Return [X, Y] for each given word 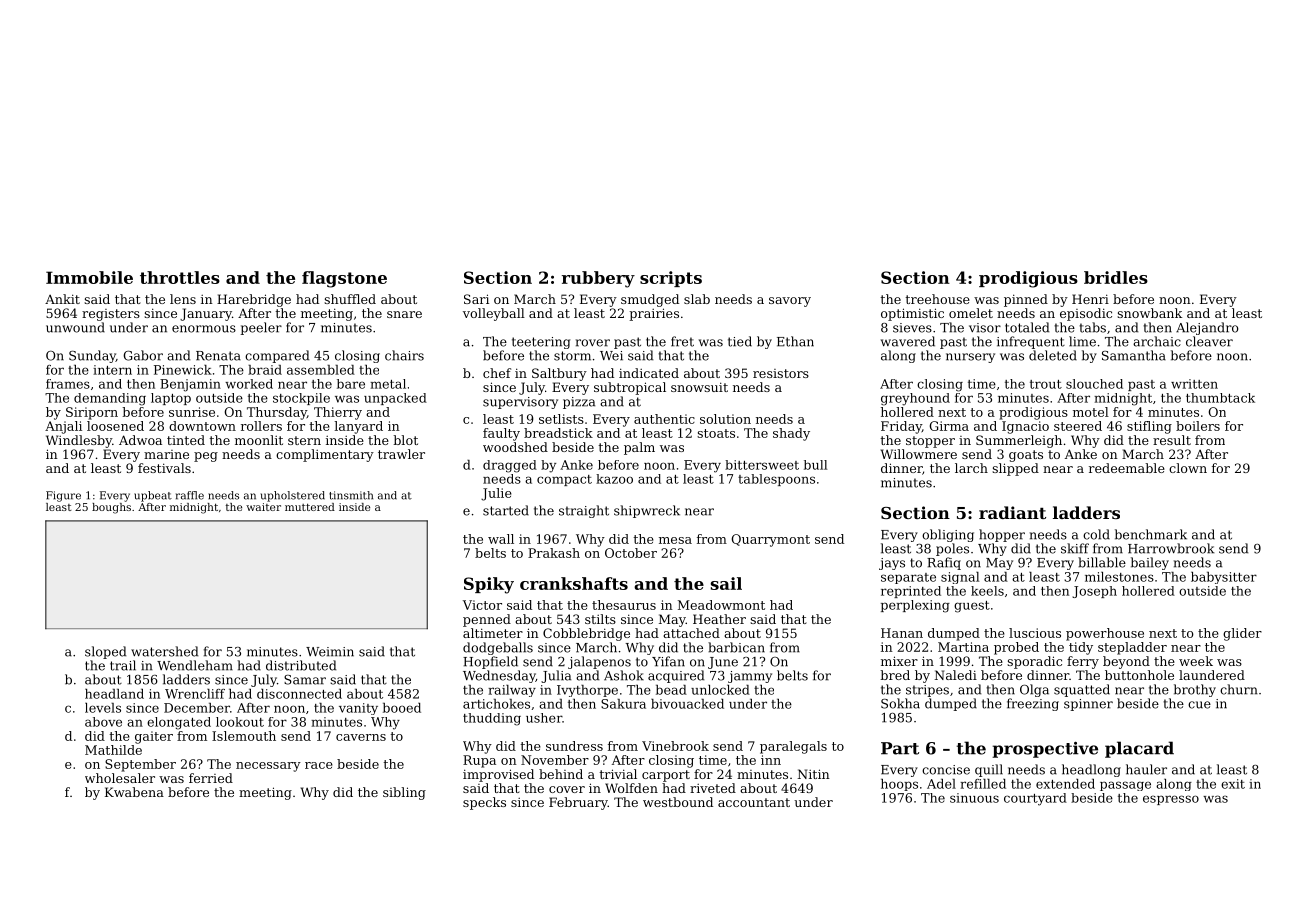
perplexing [915, 606]
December [197, 708]
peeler [261, 328]
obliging [948, 535]
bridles [1116, 277]
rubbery [598, 279]
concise [946, 770]
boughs [111, 508]
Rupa [479, 761]
